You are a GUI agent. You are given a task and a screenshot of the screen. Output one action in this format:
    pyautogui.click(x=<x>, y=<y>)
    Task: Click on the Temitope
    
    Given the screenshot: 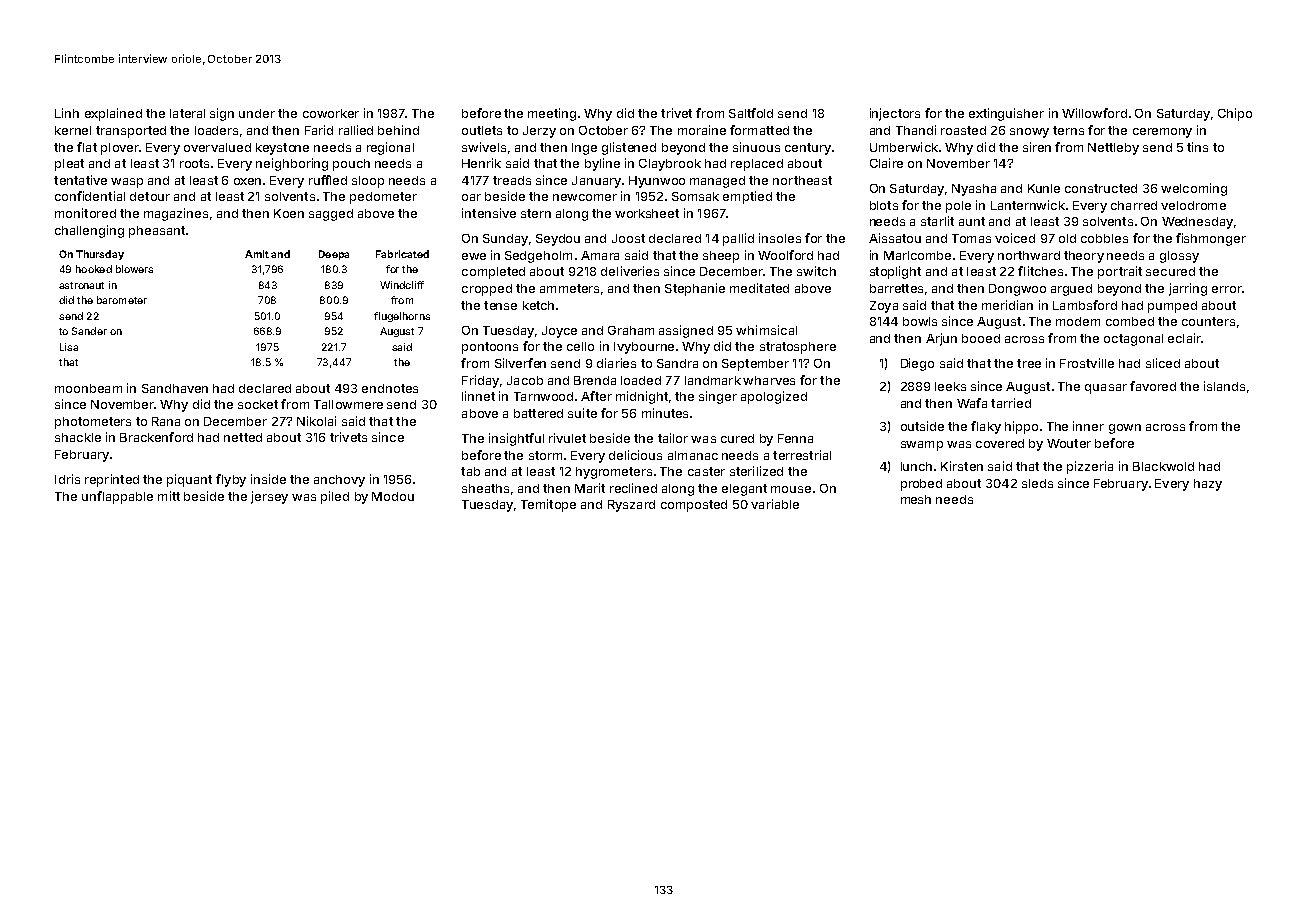 What is the action you would take?
    pyautogui.click(x=548, y=505)
